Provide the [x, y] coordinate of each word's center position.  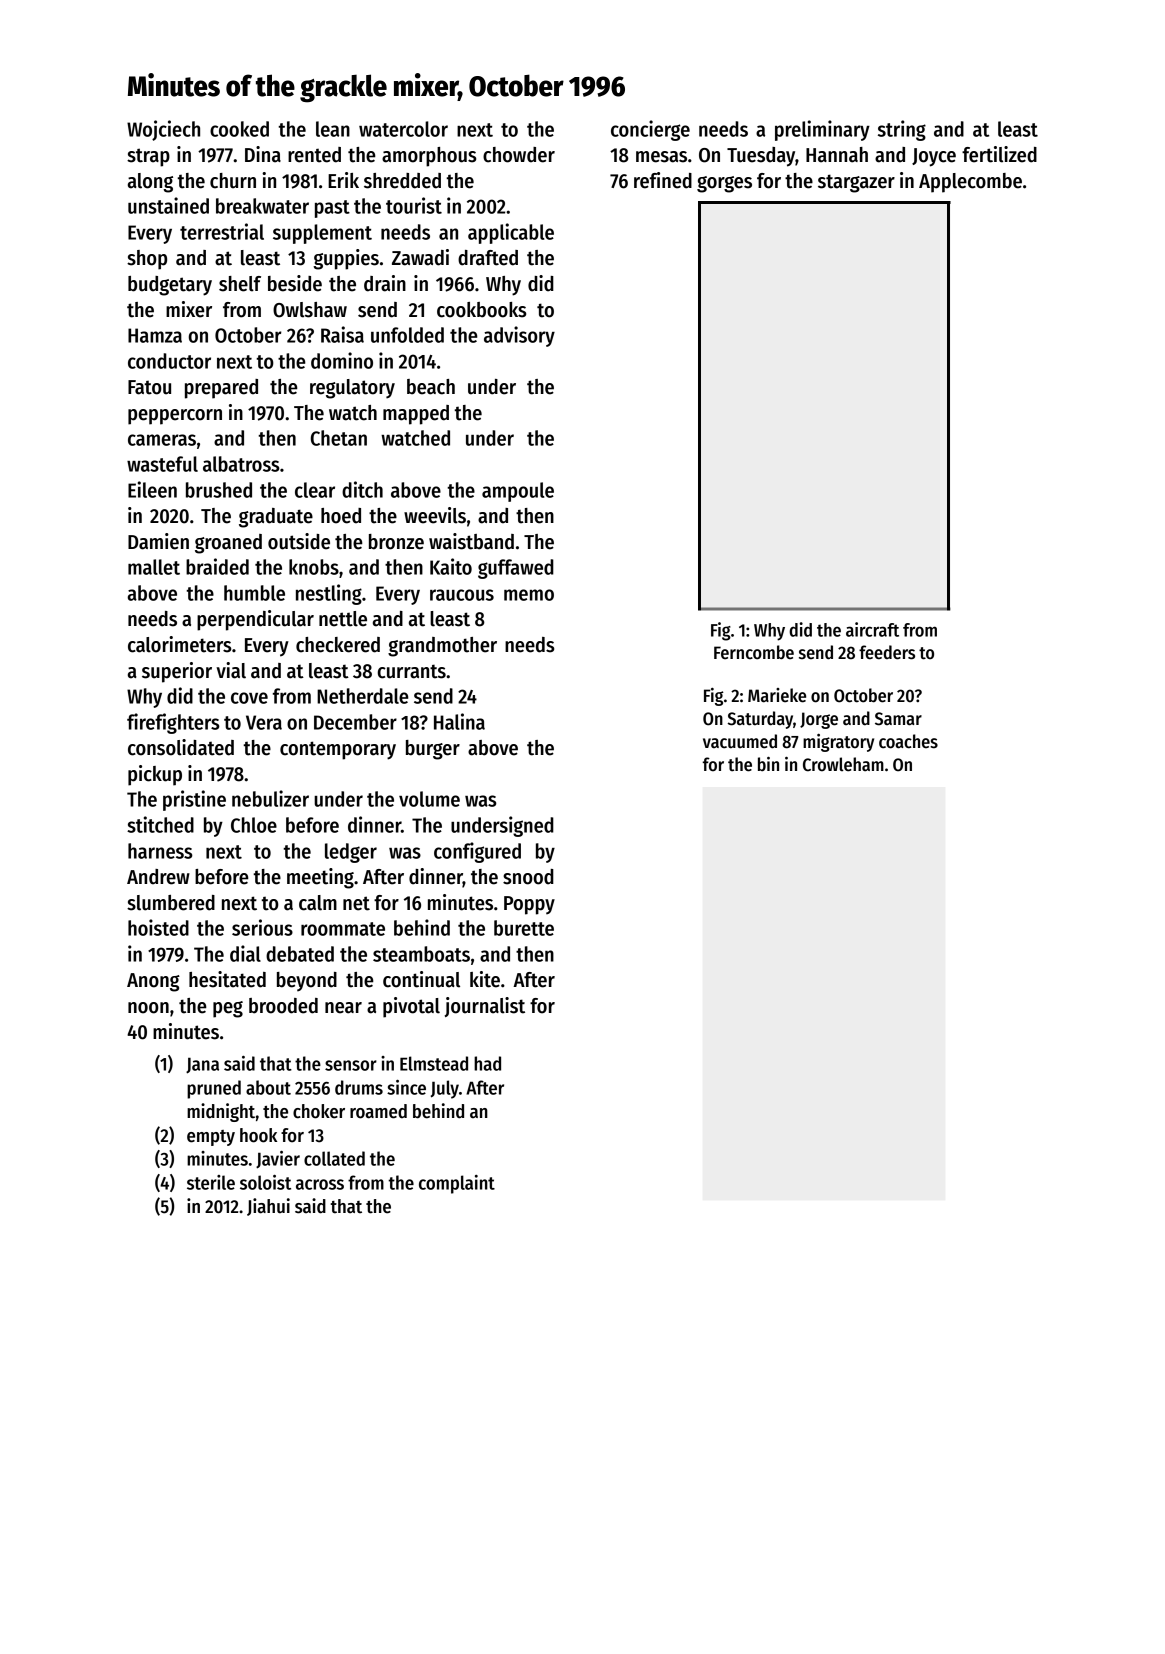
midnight [221, 1112]
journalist [485, 1007]
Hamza [155, 335]
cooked [239, 129]
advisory [519, 336]
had [487, 1063]
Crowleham [843, 764]
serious [262, 927]
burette [524, 928]
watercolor [403, 129]
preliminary [822, 130]
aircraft [872, 629]
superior [177, 672]
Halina [459, 721]
